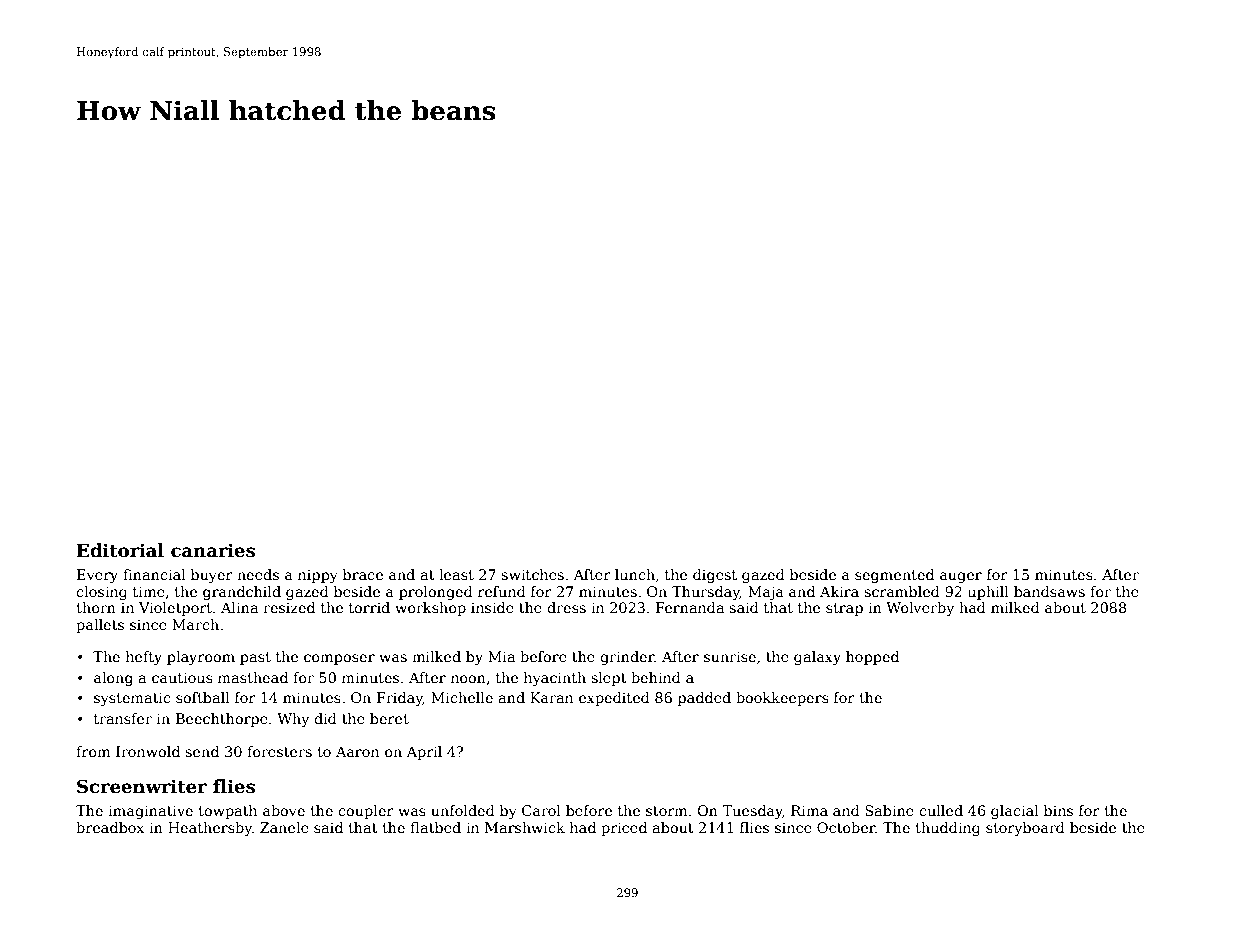  I want to click on workshop, so click(430, 609).
